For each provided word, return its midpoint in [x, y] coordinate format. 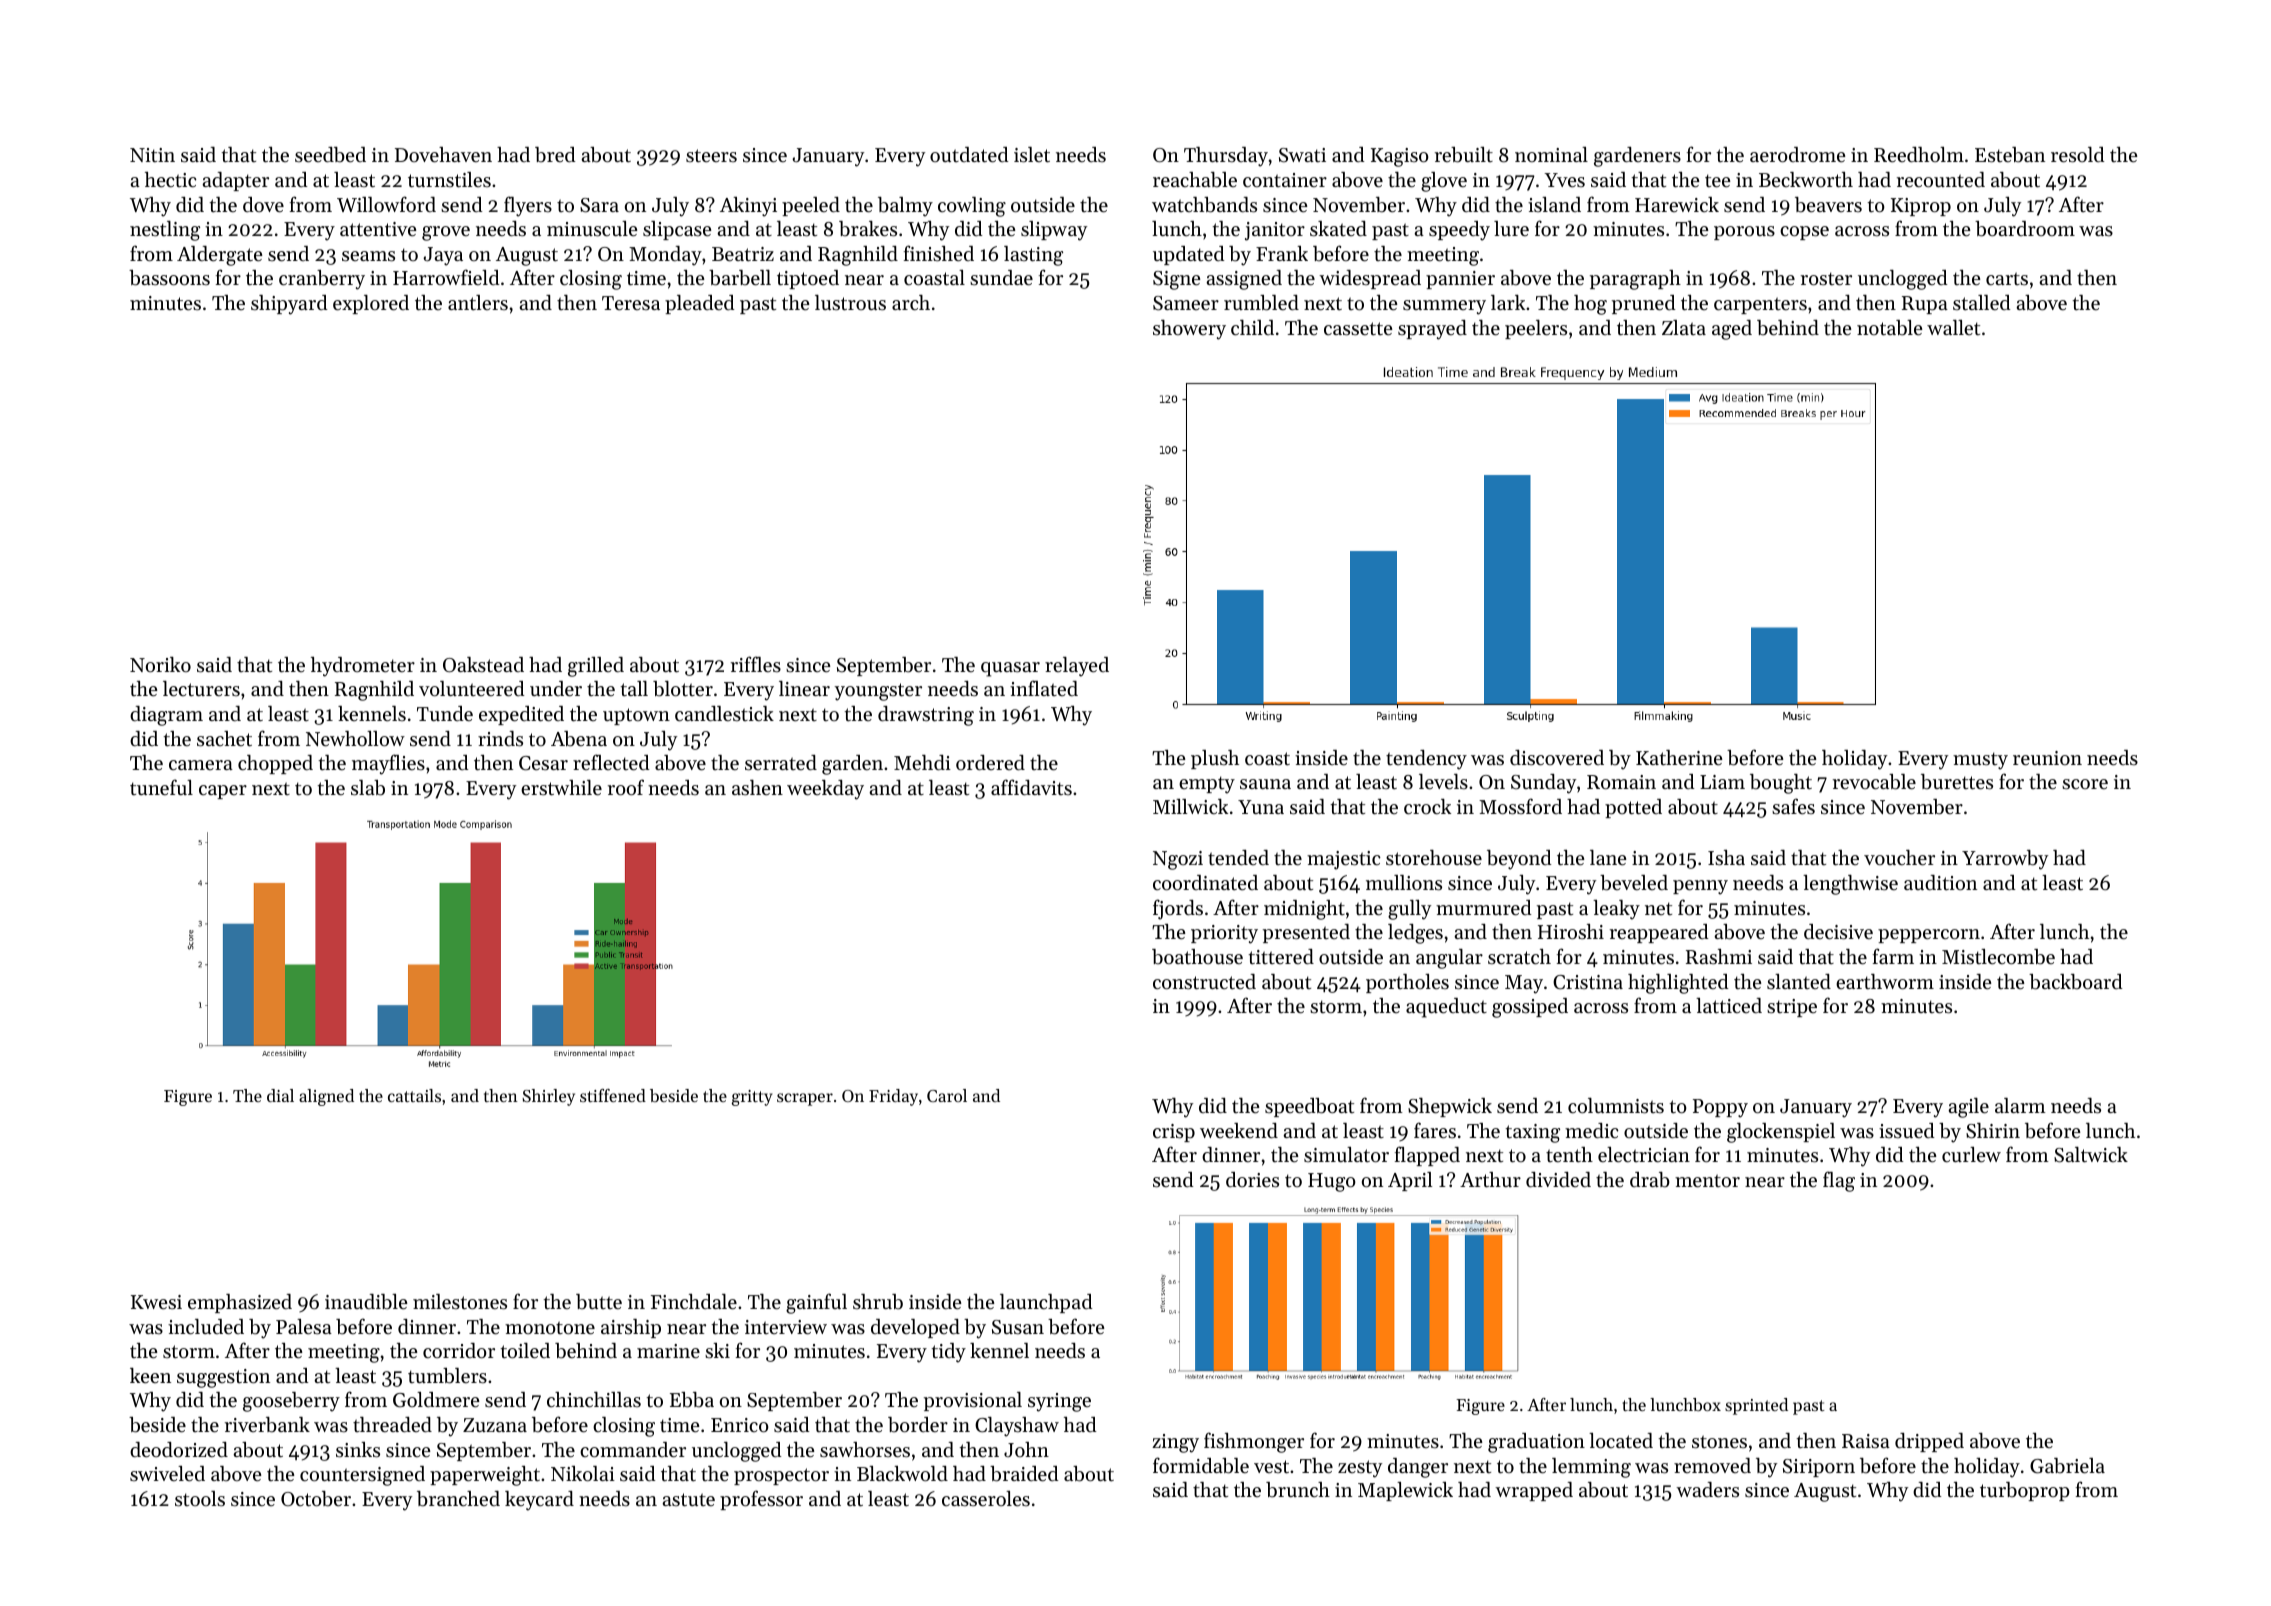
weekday [825, 790]
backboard [2076, 982]
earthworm [1885, 981]
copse [1804, 233]
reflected [611, 762]
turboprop [2025, 1491]
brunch [1298, 1490]
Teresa [631, 303]
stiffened [613, 1095]
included [206, 1327]
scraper [805, 1099]
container [1285, 180]
